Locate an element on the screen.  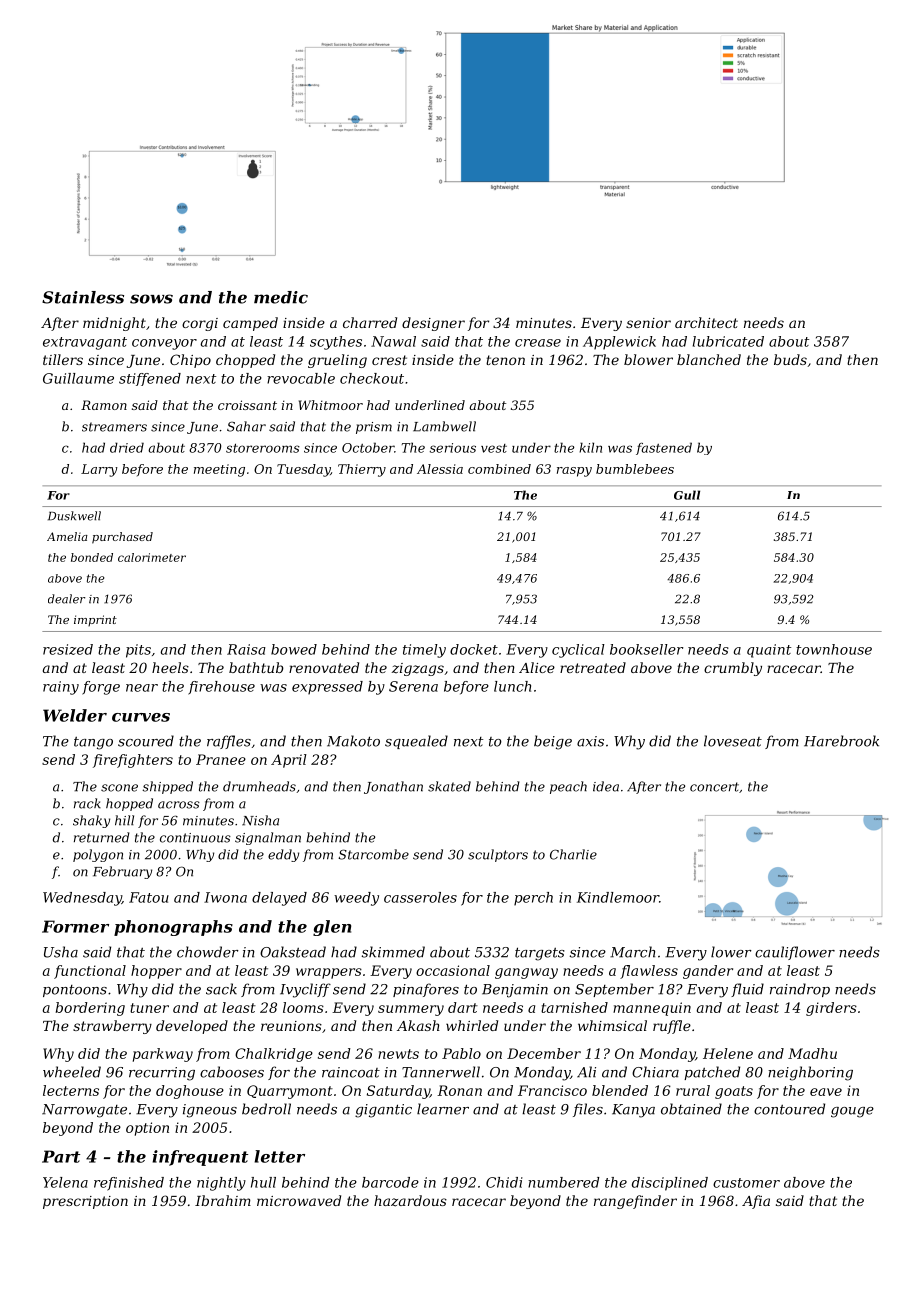
sows is located at coordinates (151, 299).
